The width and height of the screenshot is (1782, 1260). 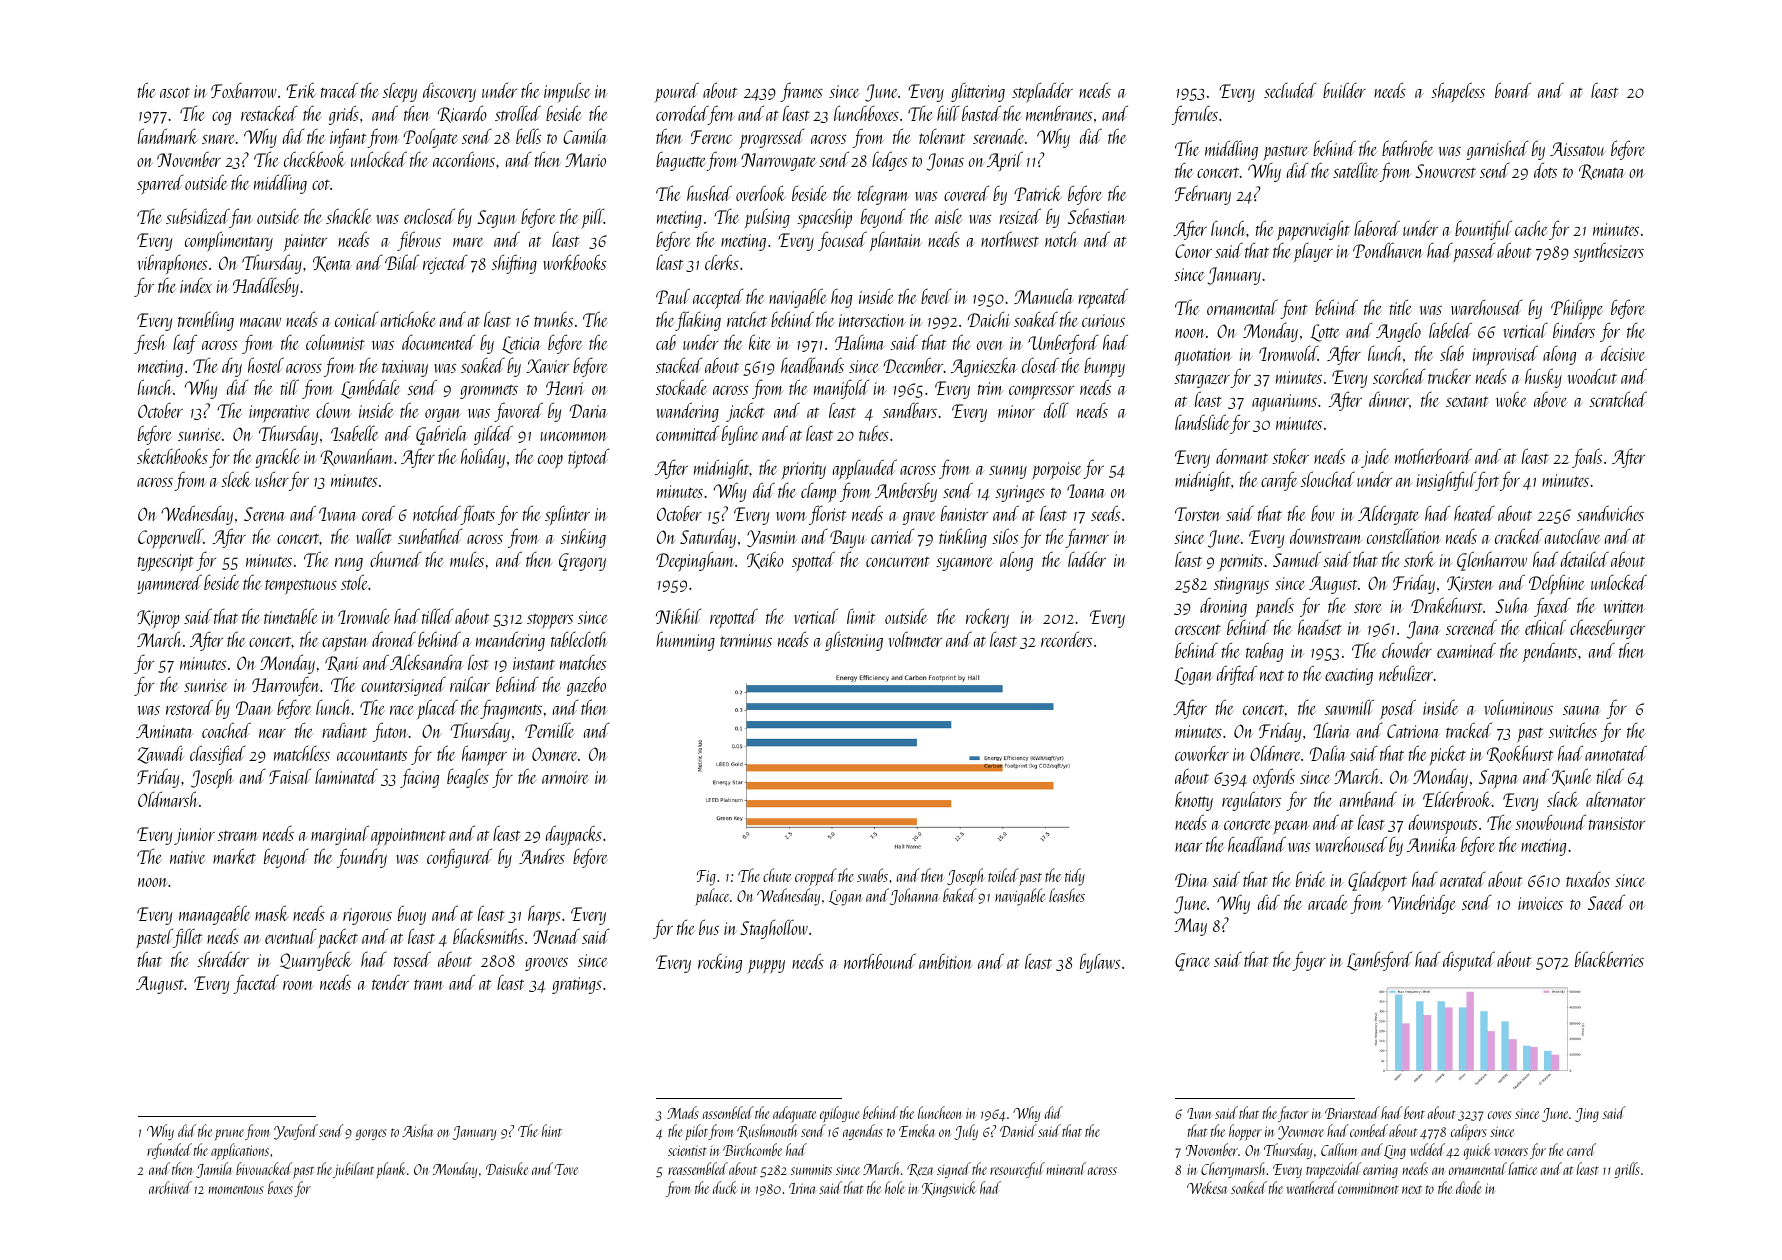 What do you see at coordinates (1086, 491) in the screenshot?
I see `Ioana` at bounding box center [1086, 491].
